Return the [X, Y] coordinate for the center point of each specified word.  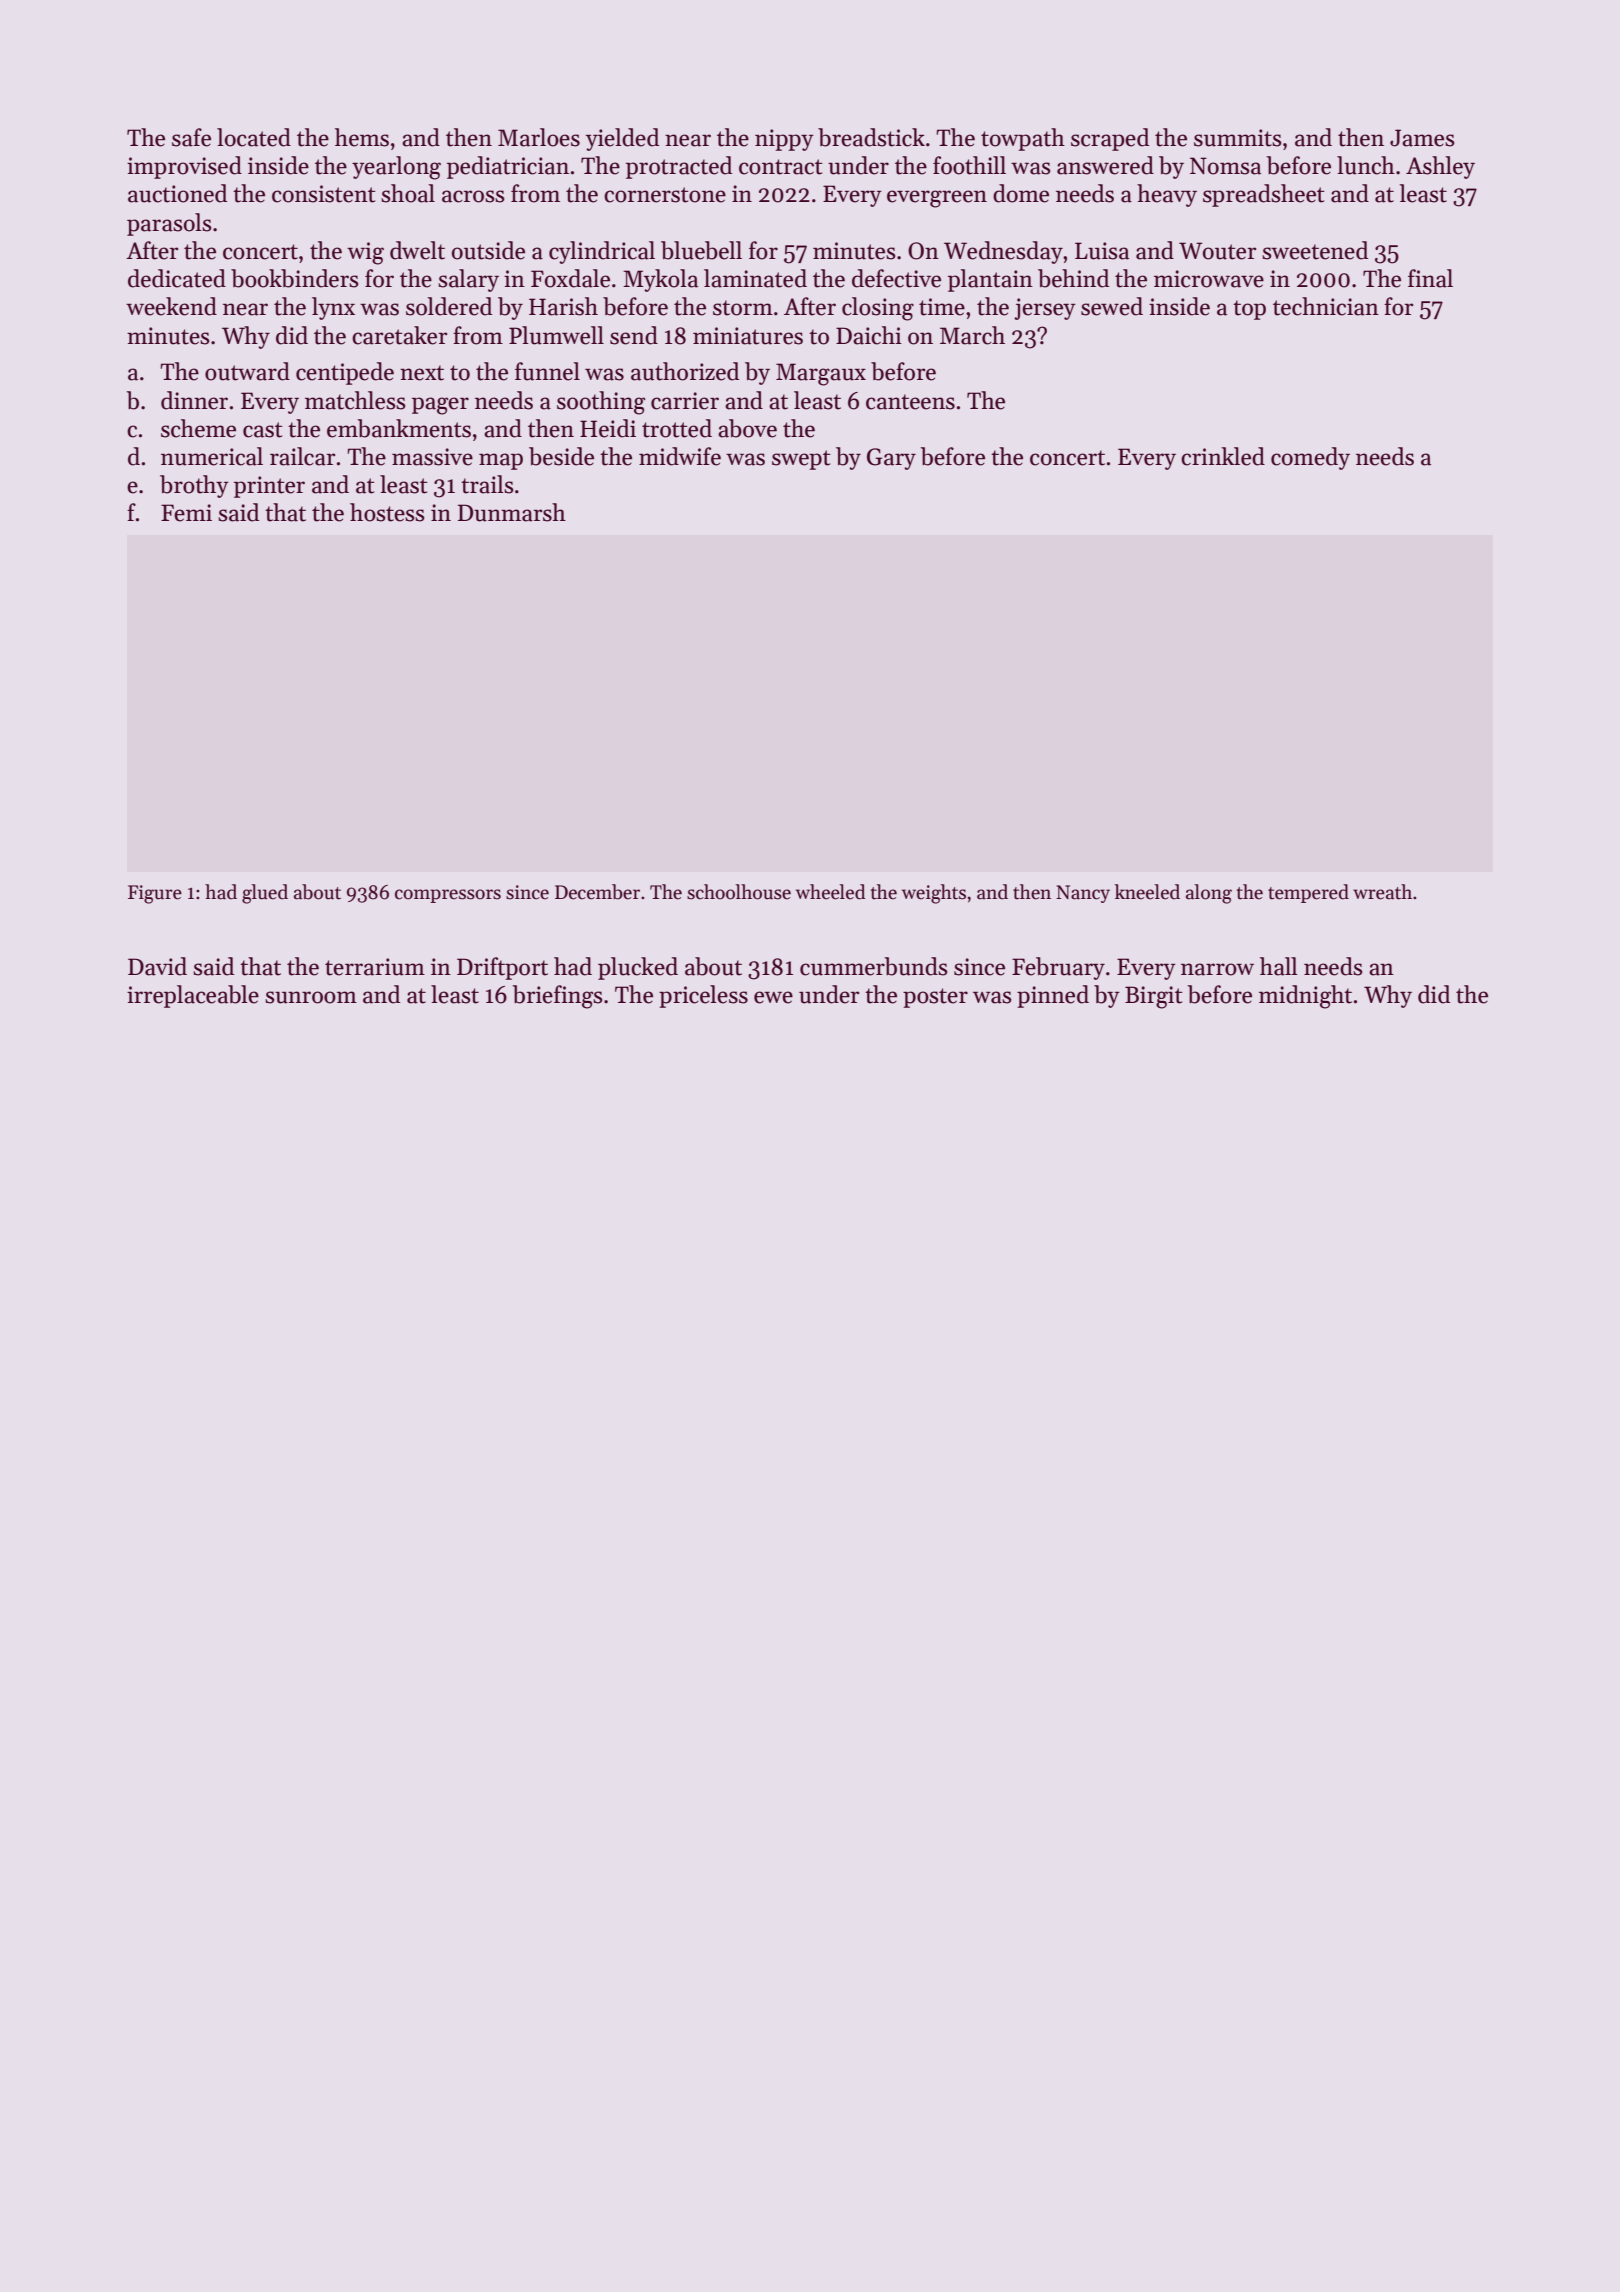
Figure [155, 894]
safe [191, 137]
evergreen [937, 199]
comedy [1310, 458]
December [597, 892]
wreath [1382, 892]
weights [934, 894]
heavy [1167, 195]
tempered [1308, 893]
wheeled [831, 892]
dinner [194, 400]
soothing [601, 403]
